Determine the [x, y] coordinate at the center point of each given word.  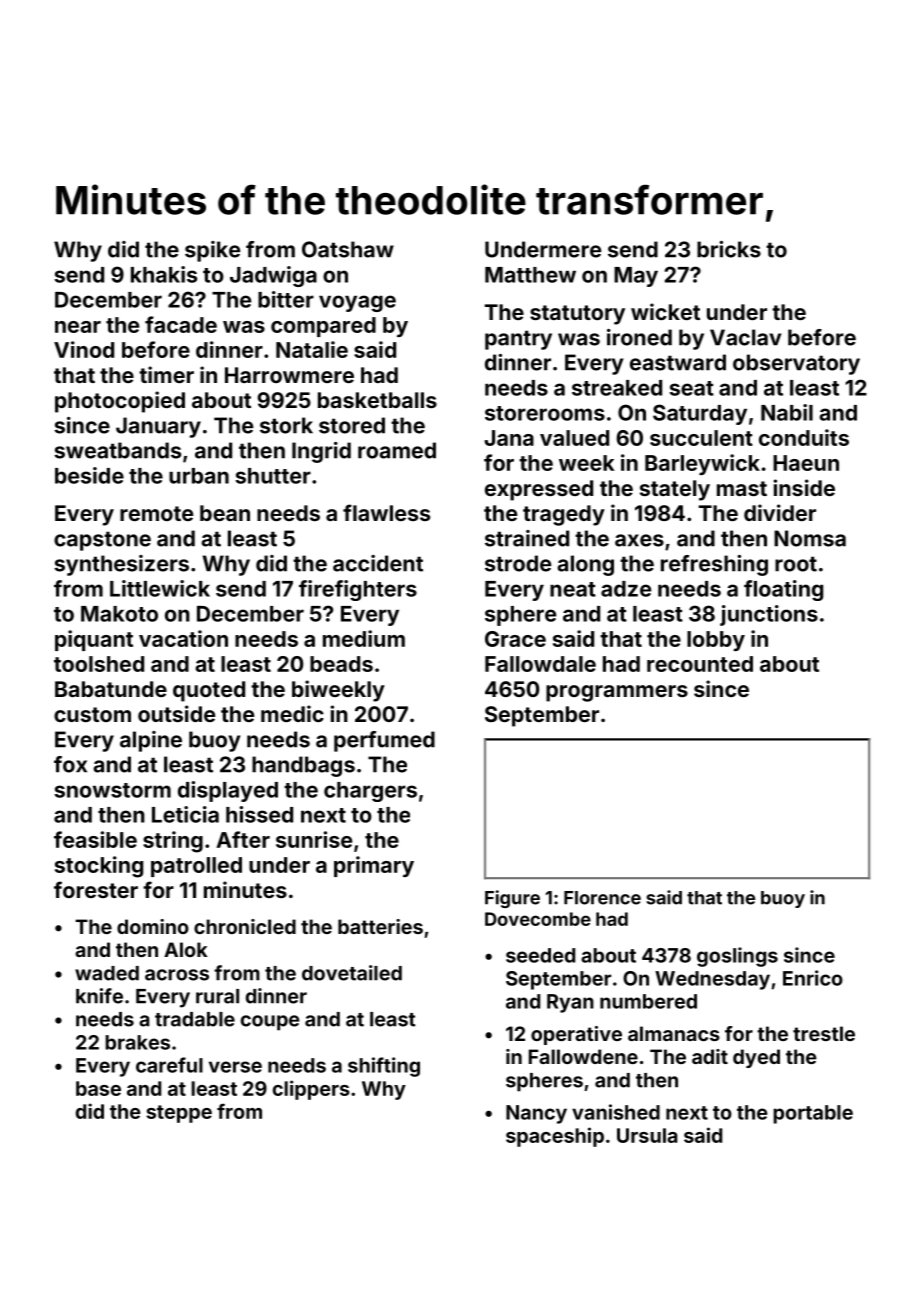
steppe [179, 1114]
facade [181, 324]
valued [574, 438]
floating [783, 590]
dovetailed [352, 973]
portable [813, 1114]
